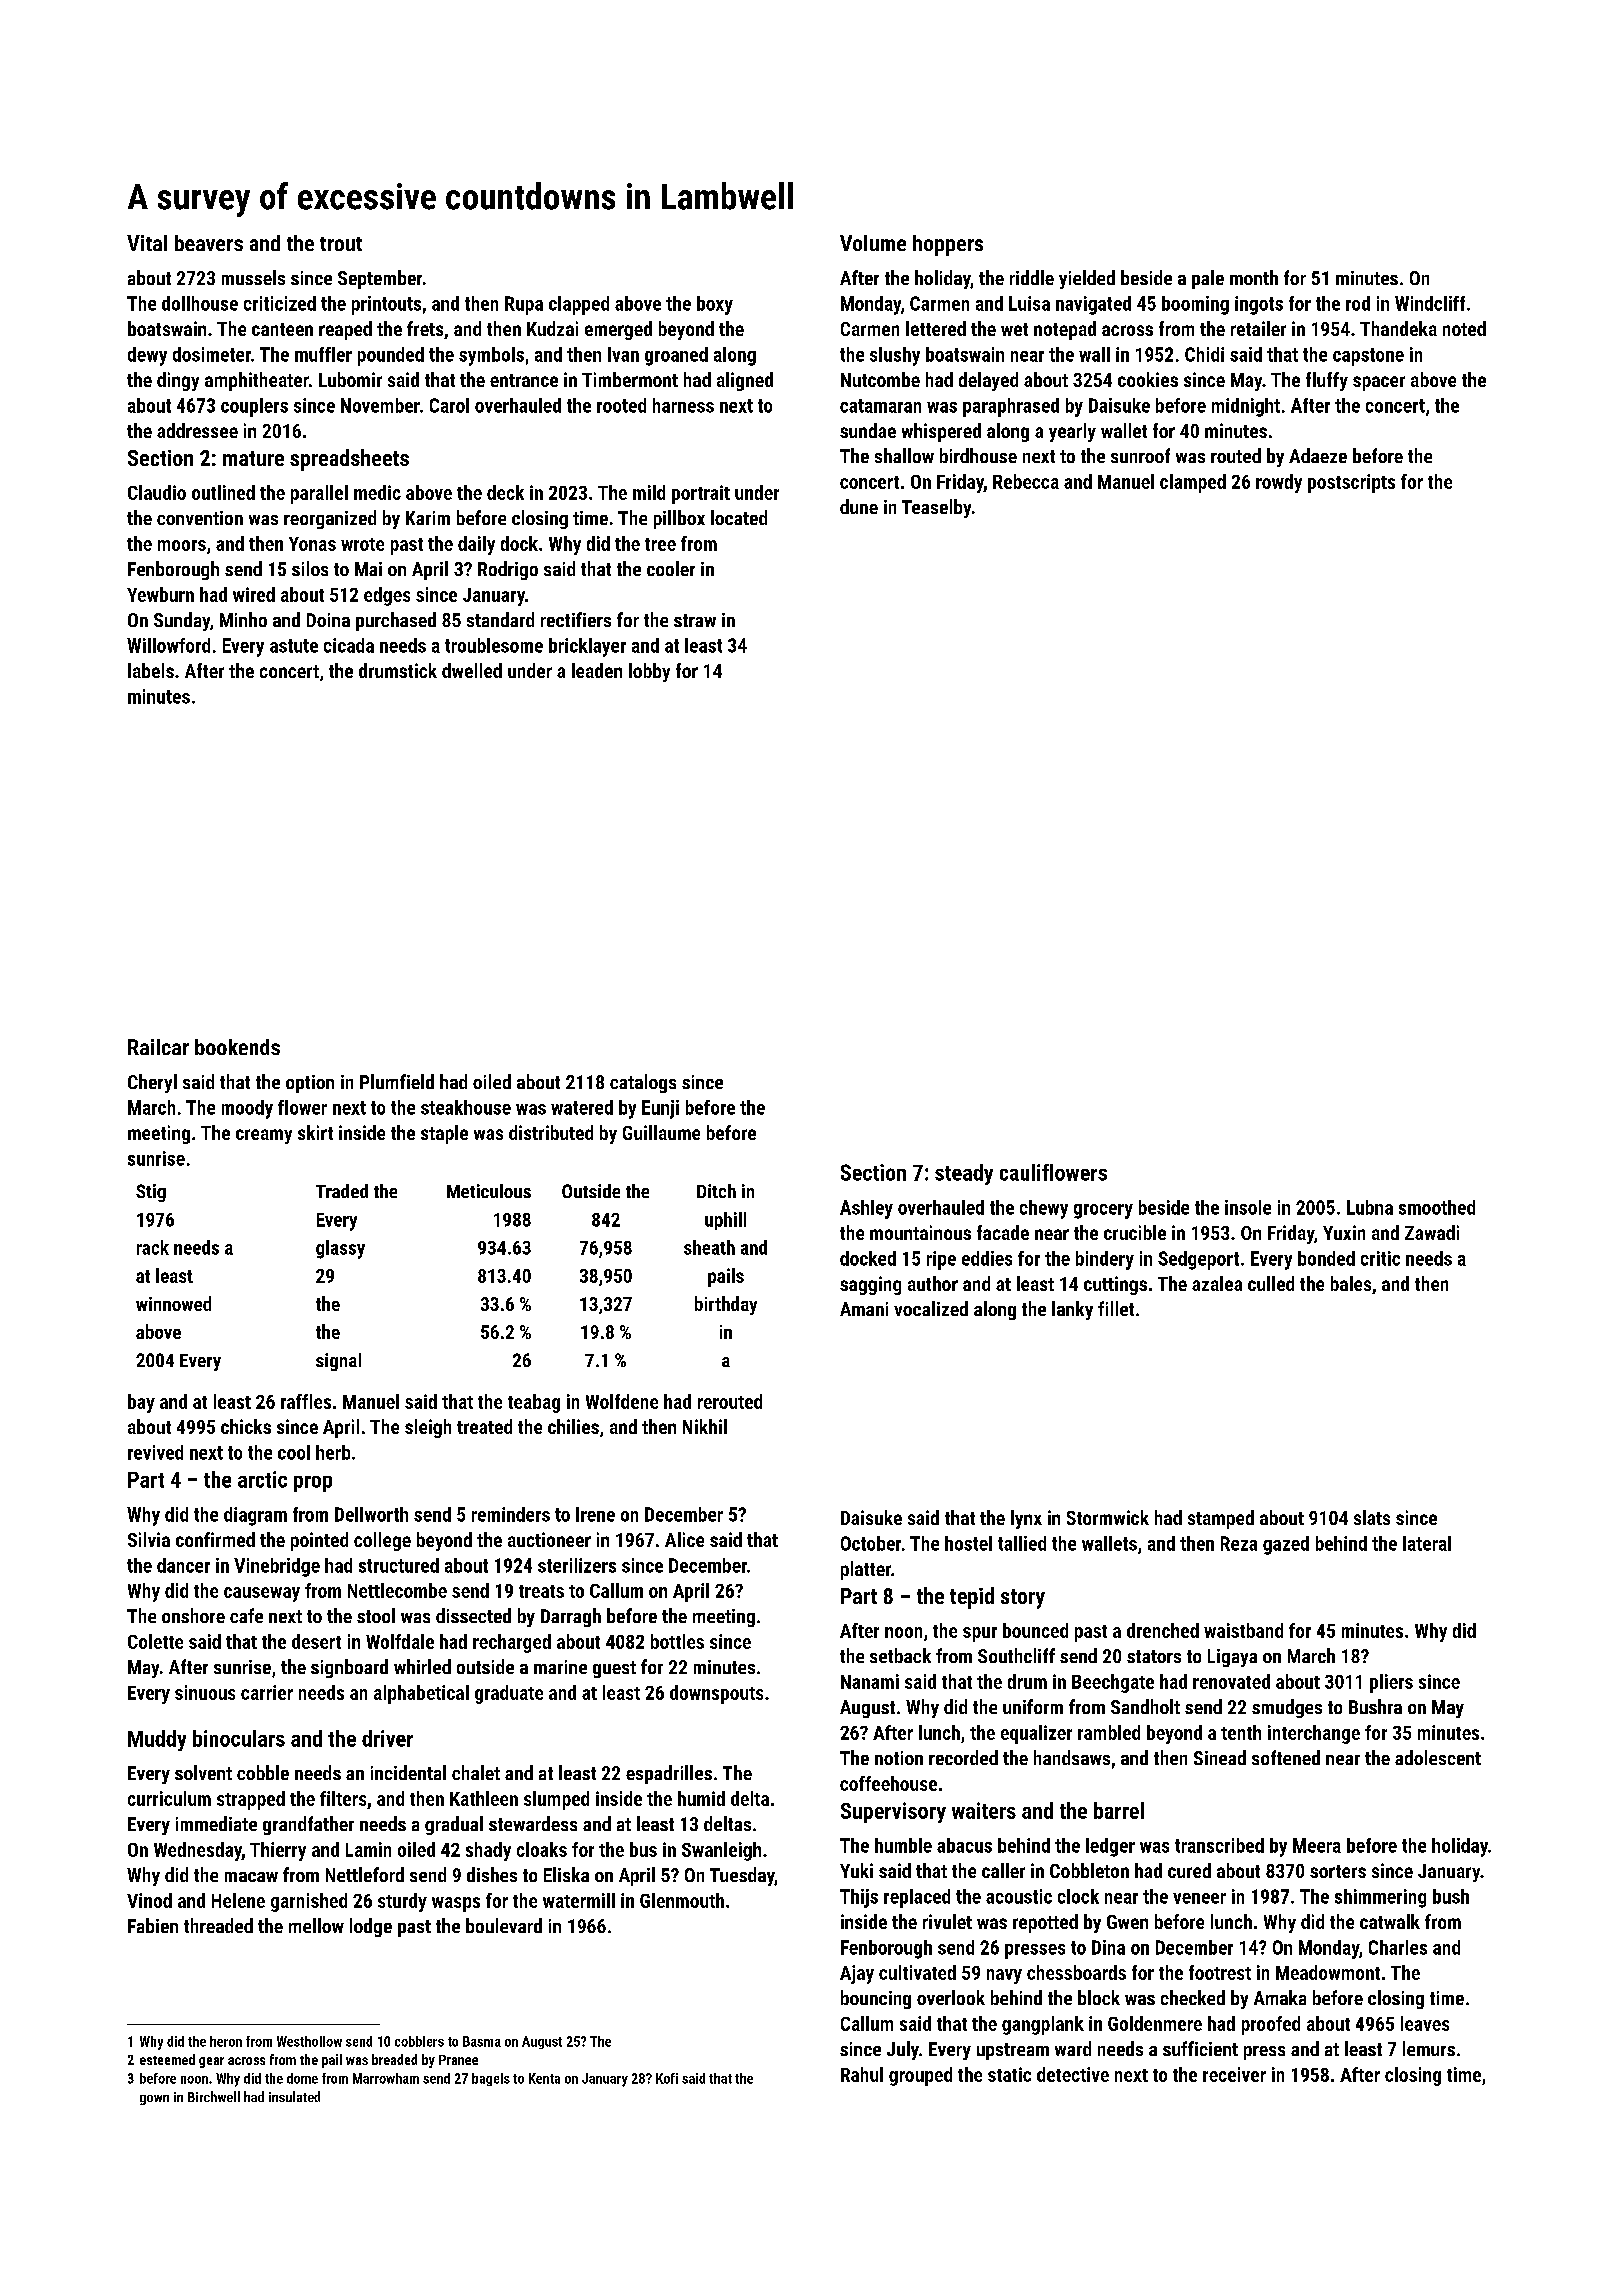 This screenshot has width=1620, height=2292. Describe the element at coordinates (237, 1047) in the screenshot. I see `bookends` at that location.
